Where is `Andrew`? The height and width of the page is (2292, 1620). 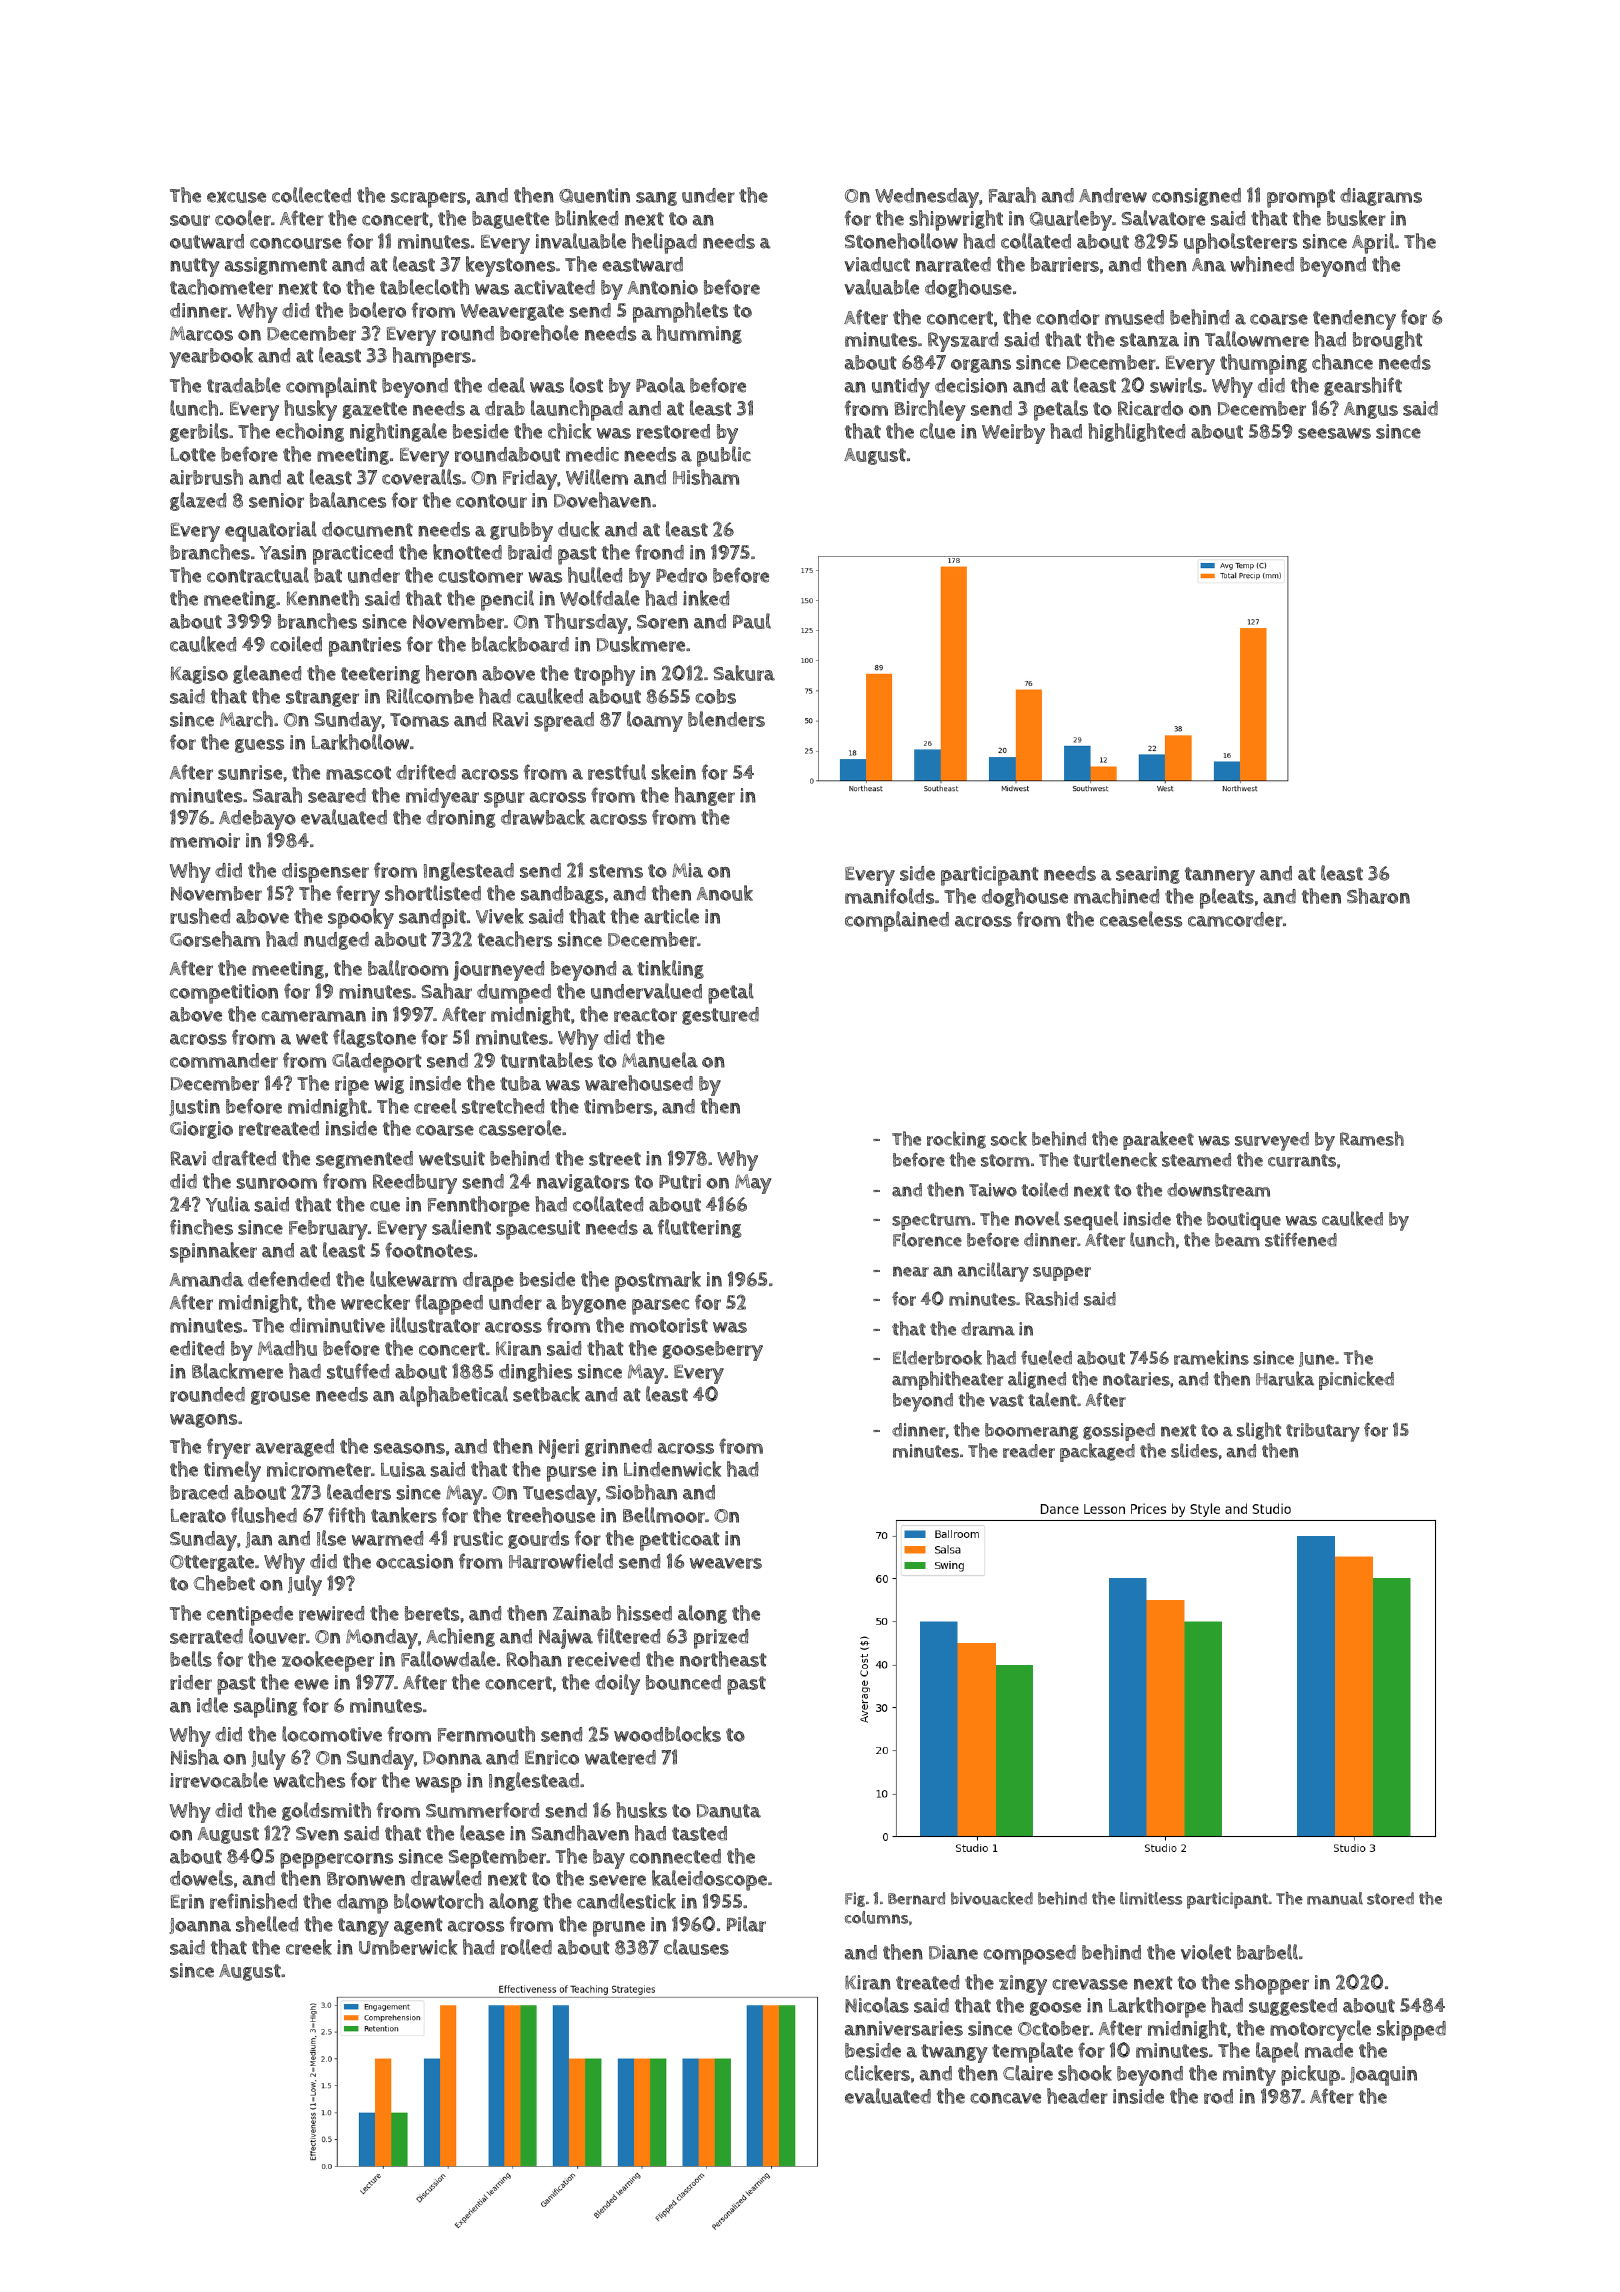 Andrew is located at coordinates (1113, 195).
